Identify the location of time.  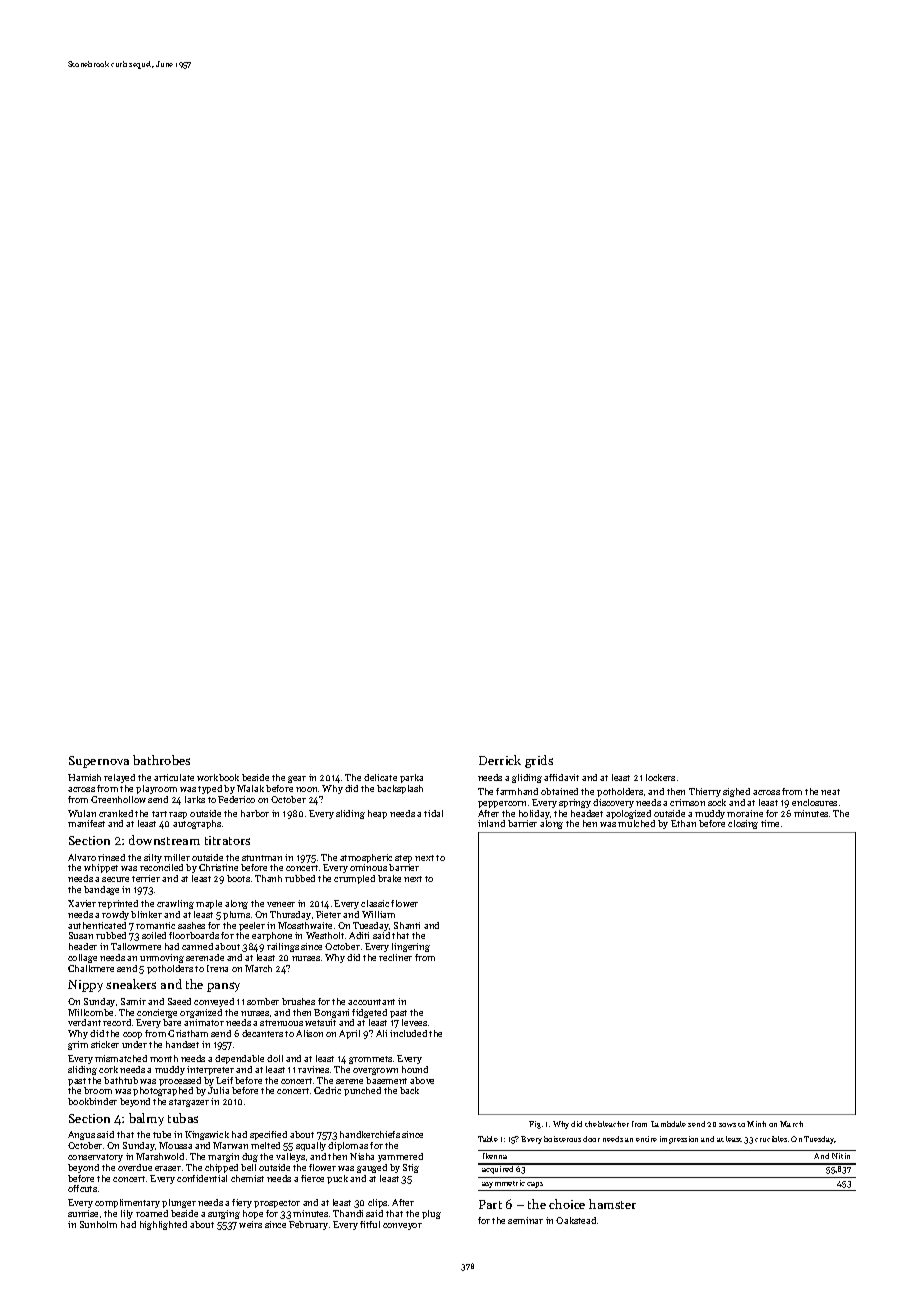
(770, 823).
